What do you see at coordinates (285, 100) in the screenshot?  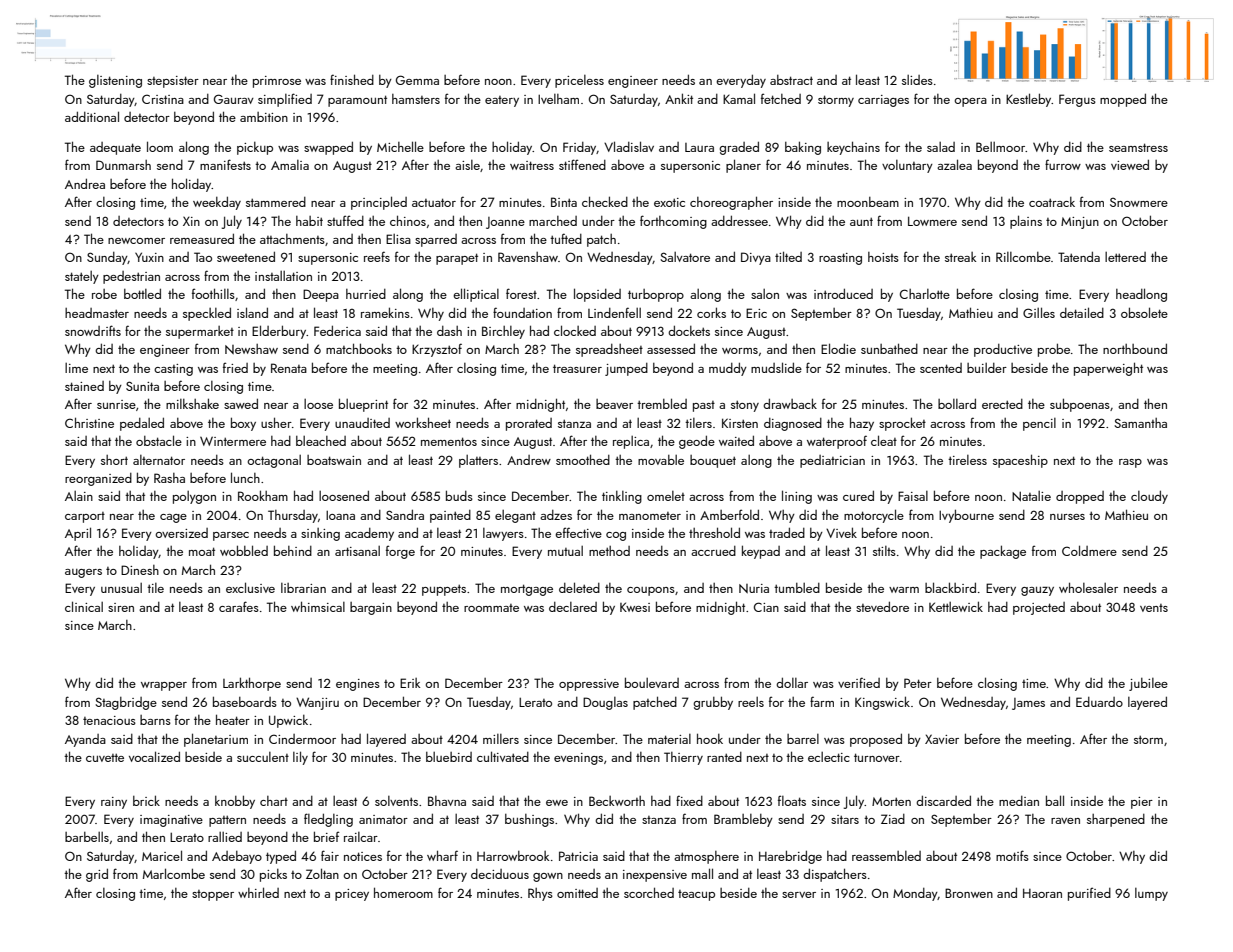 I see `simplified` at bounding box center [285, 100].
